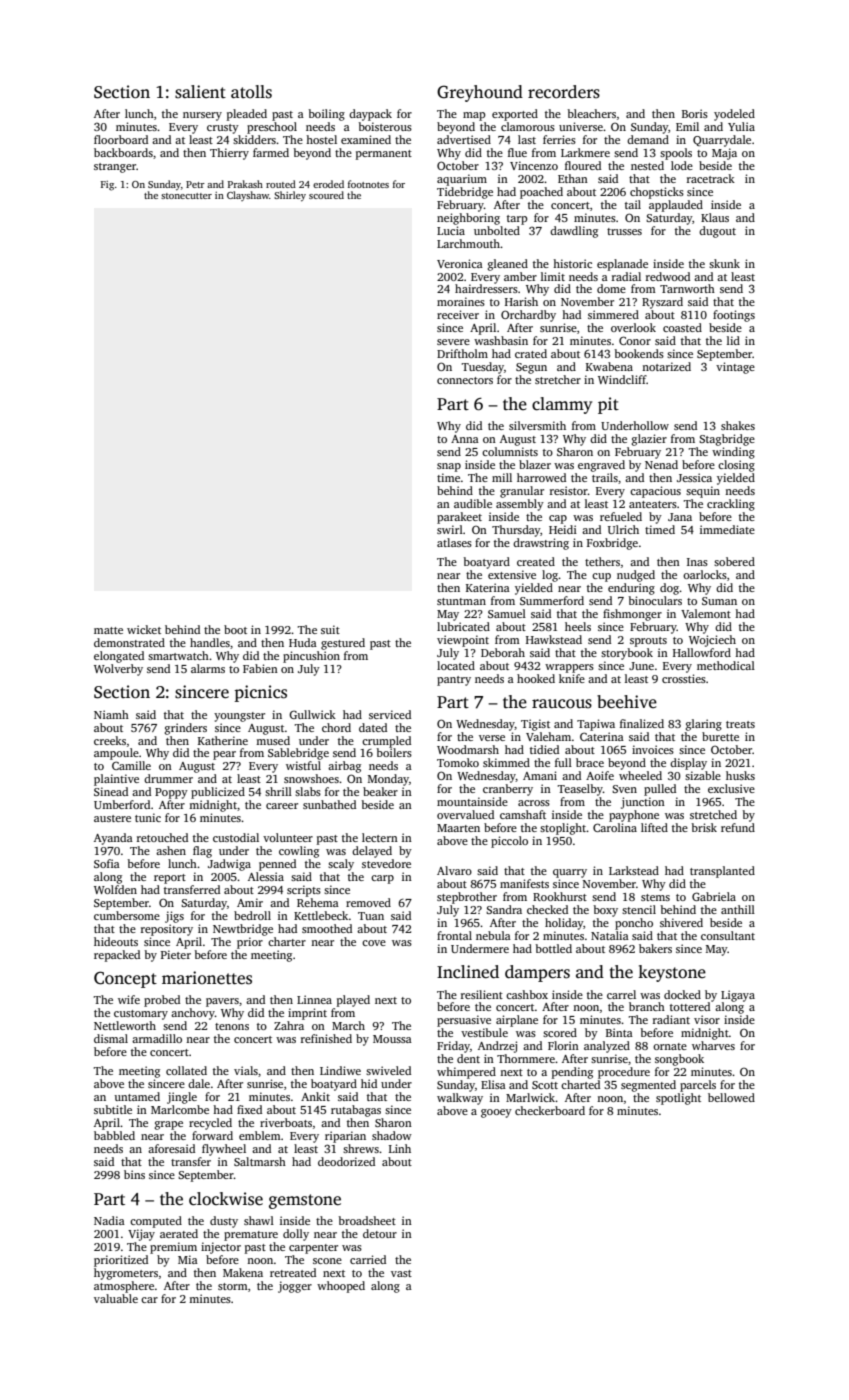 The height and width of the image is (1400, 849). Describe the element at coordinates (695, 113) in the image. I see `Boris` at that location.
